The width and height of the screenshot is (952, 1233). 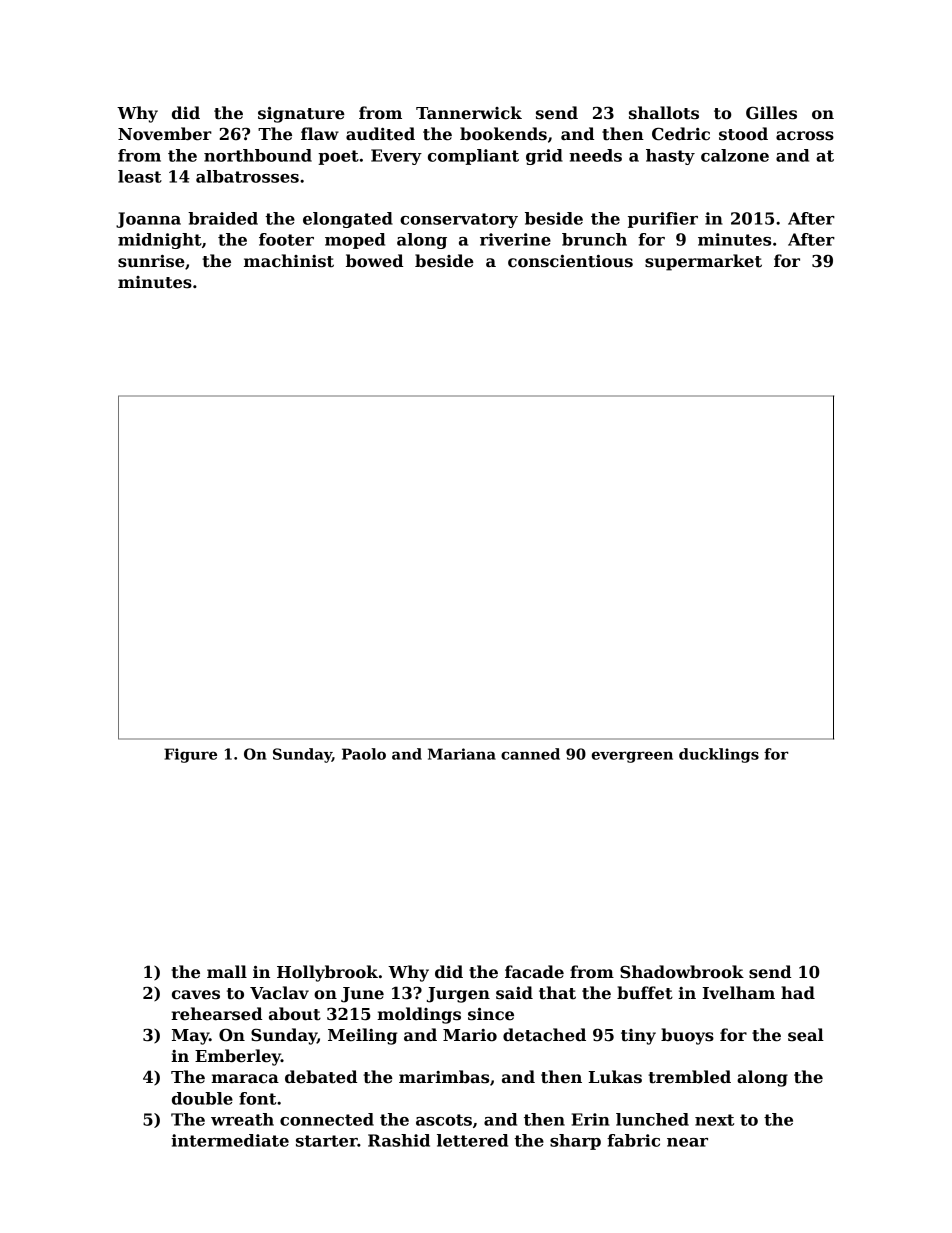 I want to click on Mariana, so click(x=462, y=754).
